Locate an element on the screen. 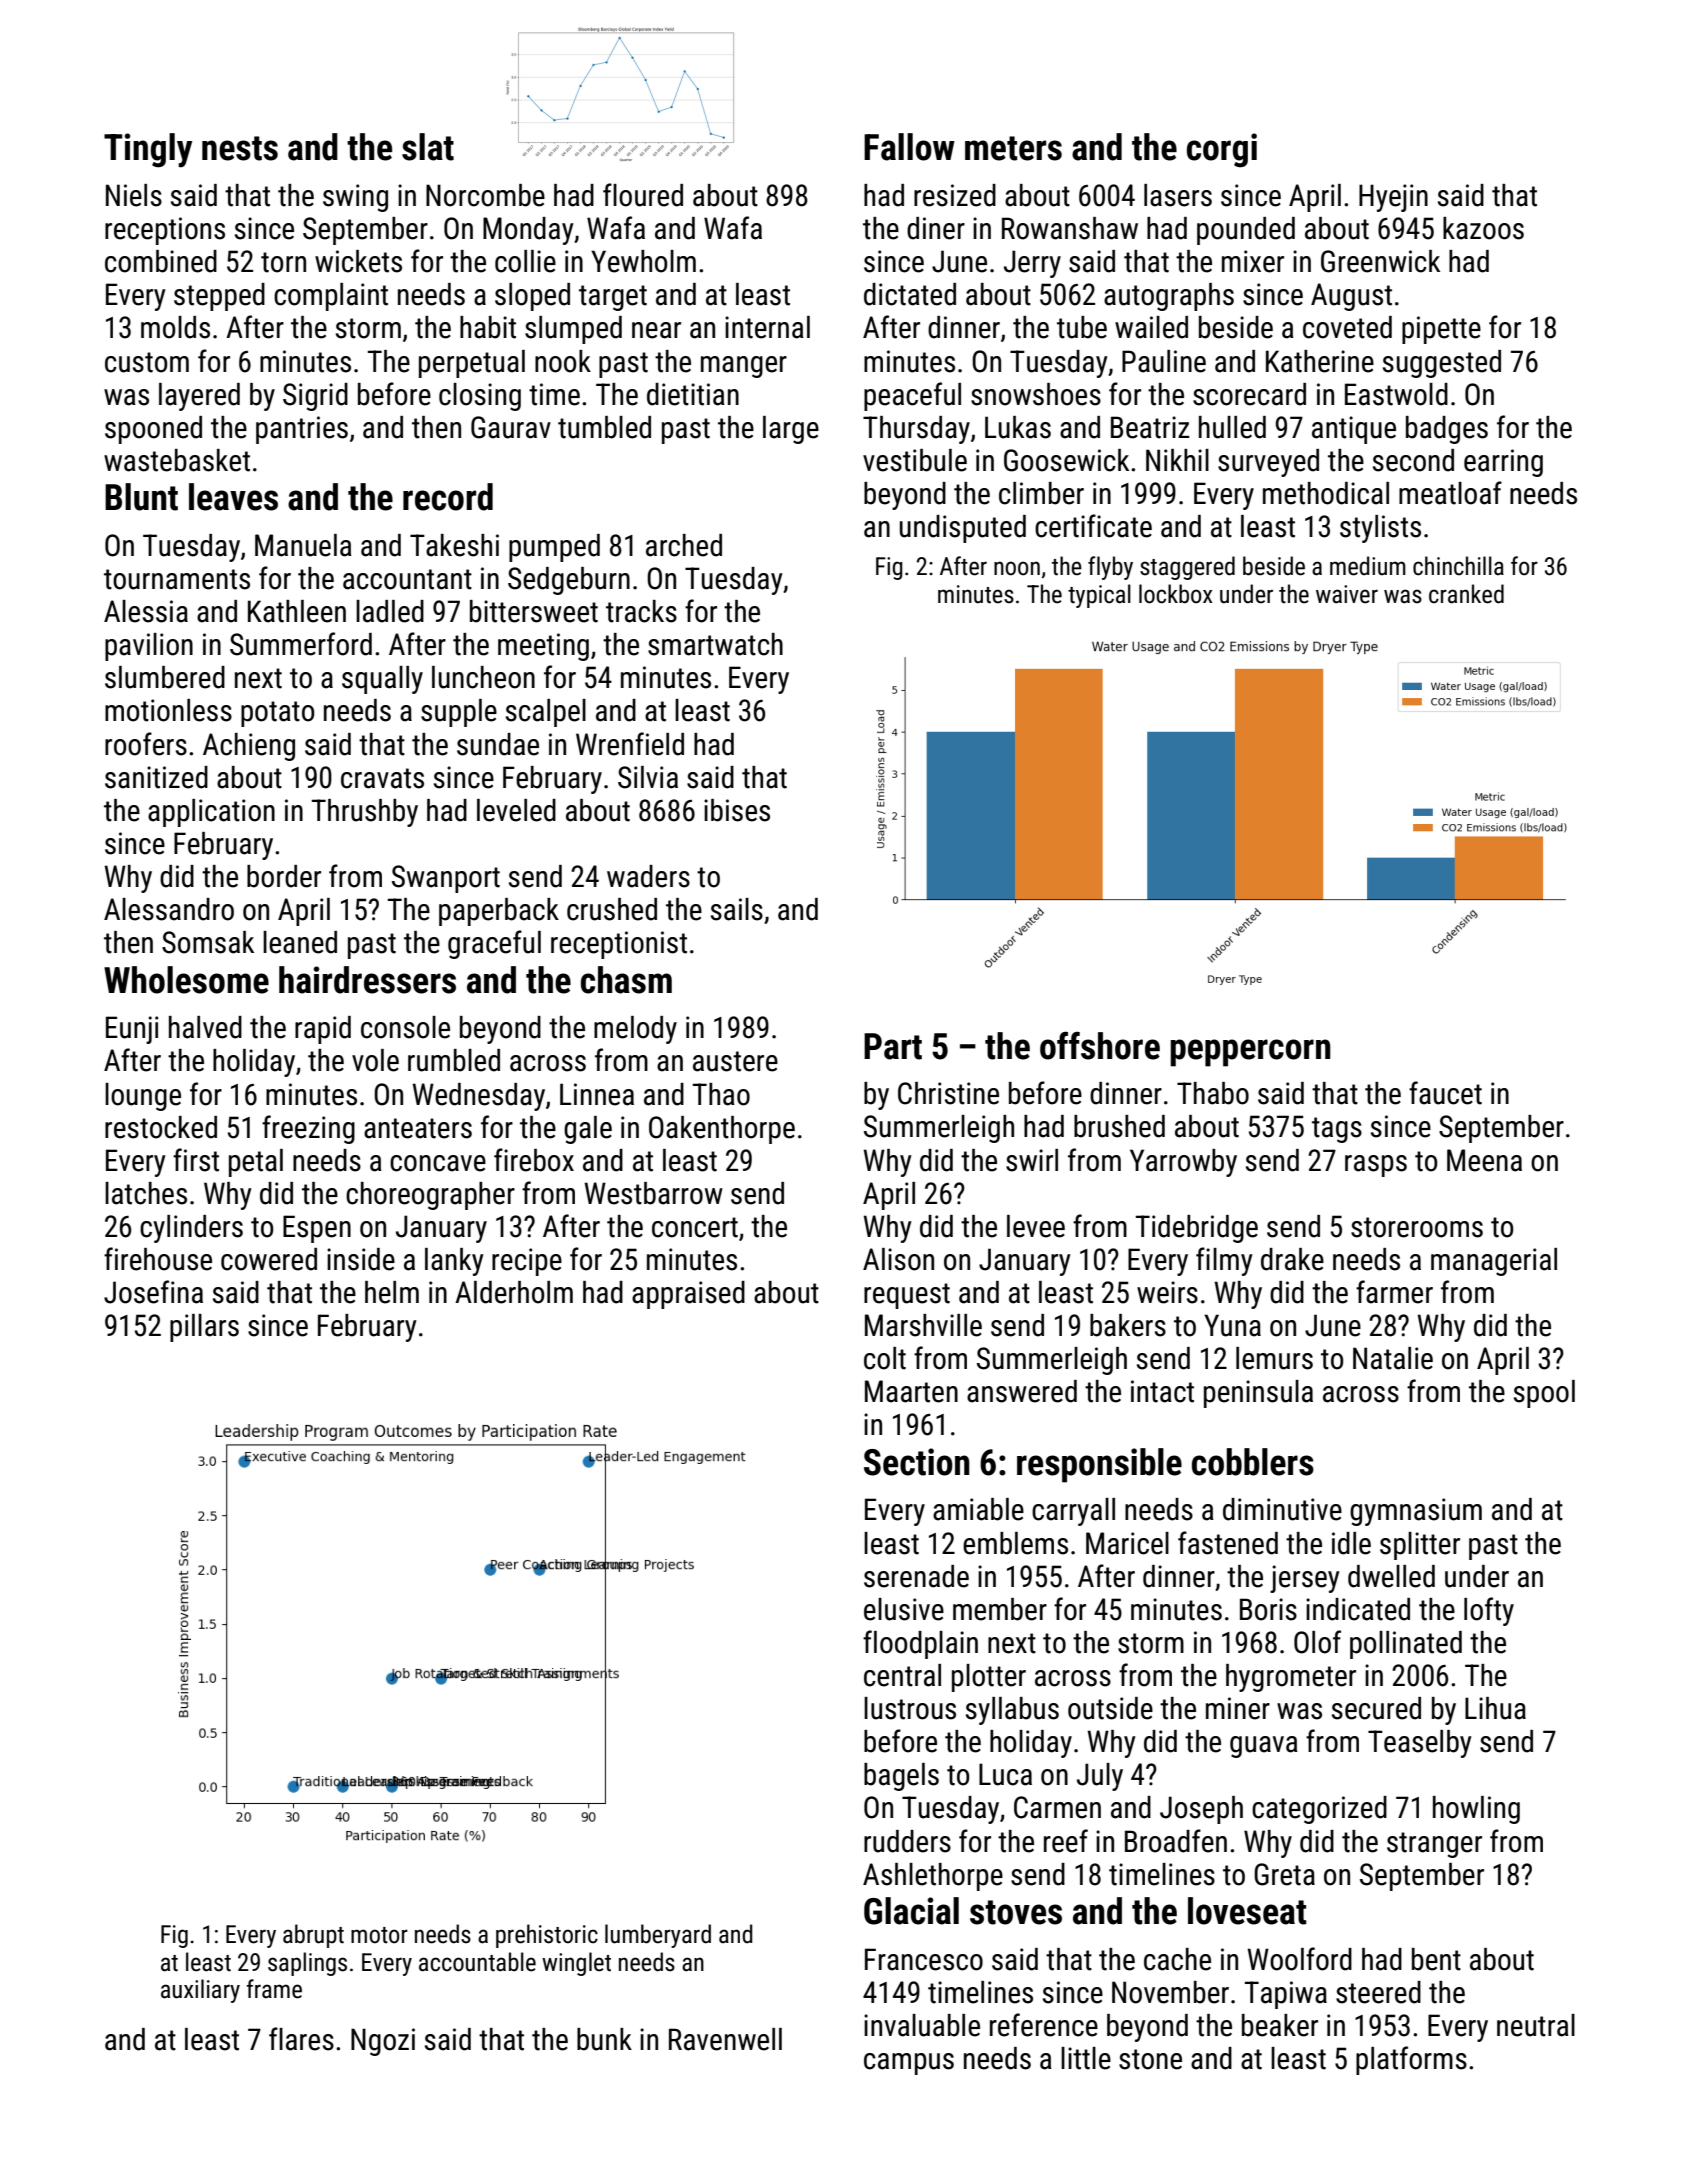 This screenshot has width=1683, height=2178. motor is located at coordinates (379, 1935).
